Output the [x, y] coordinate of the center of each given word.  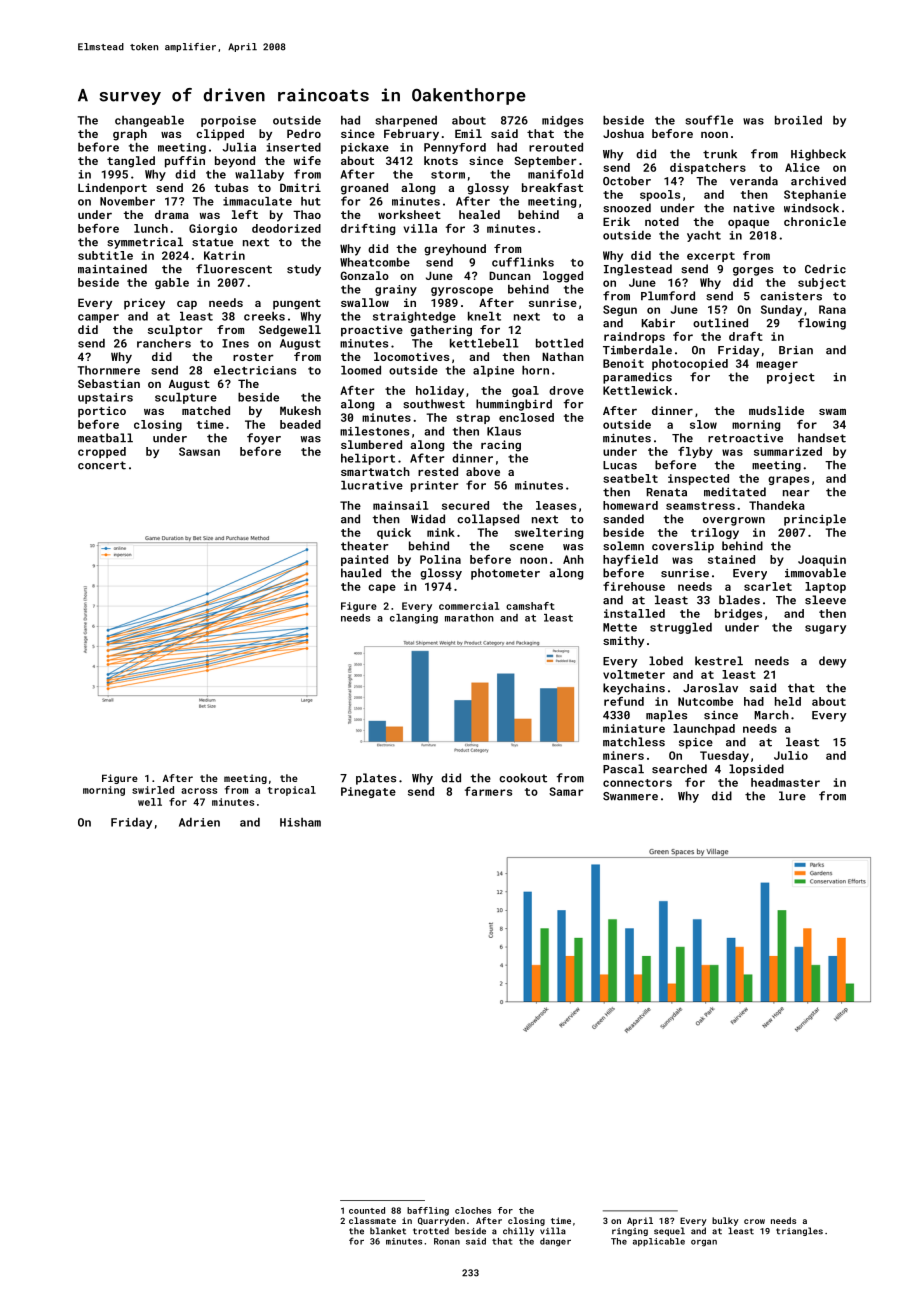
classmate [372, 1220]
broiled [798, 120]
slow [703, 424]
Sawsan [199, 451]
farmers [488, 791]
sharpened [406, 121]
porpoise [228, 121]
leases [556, 505]
